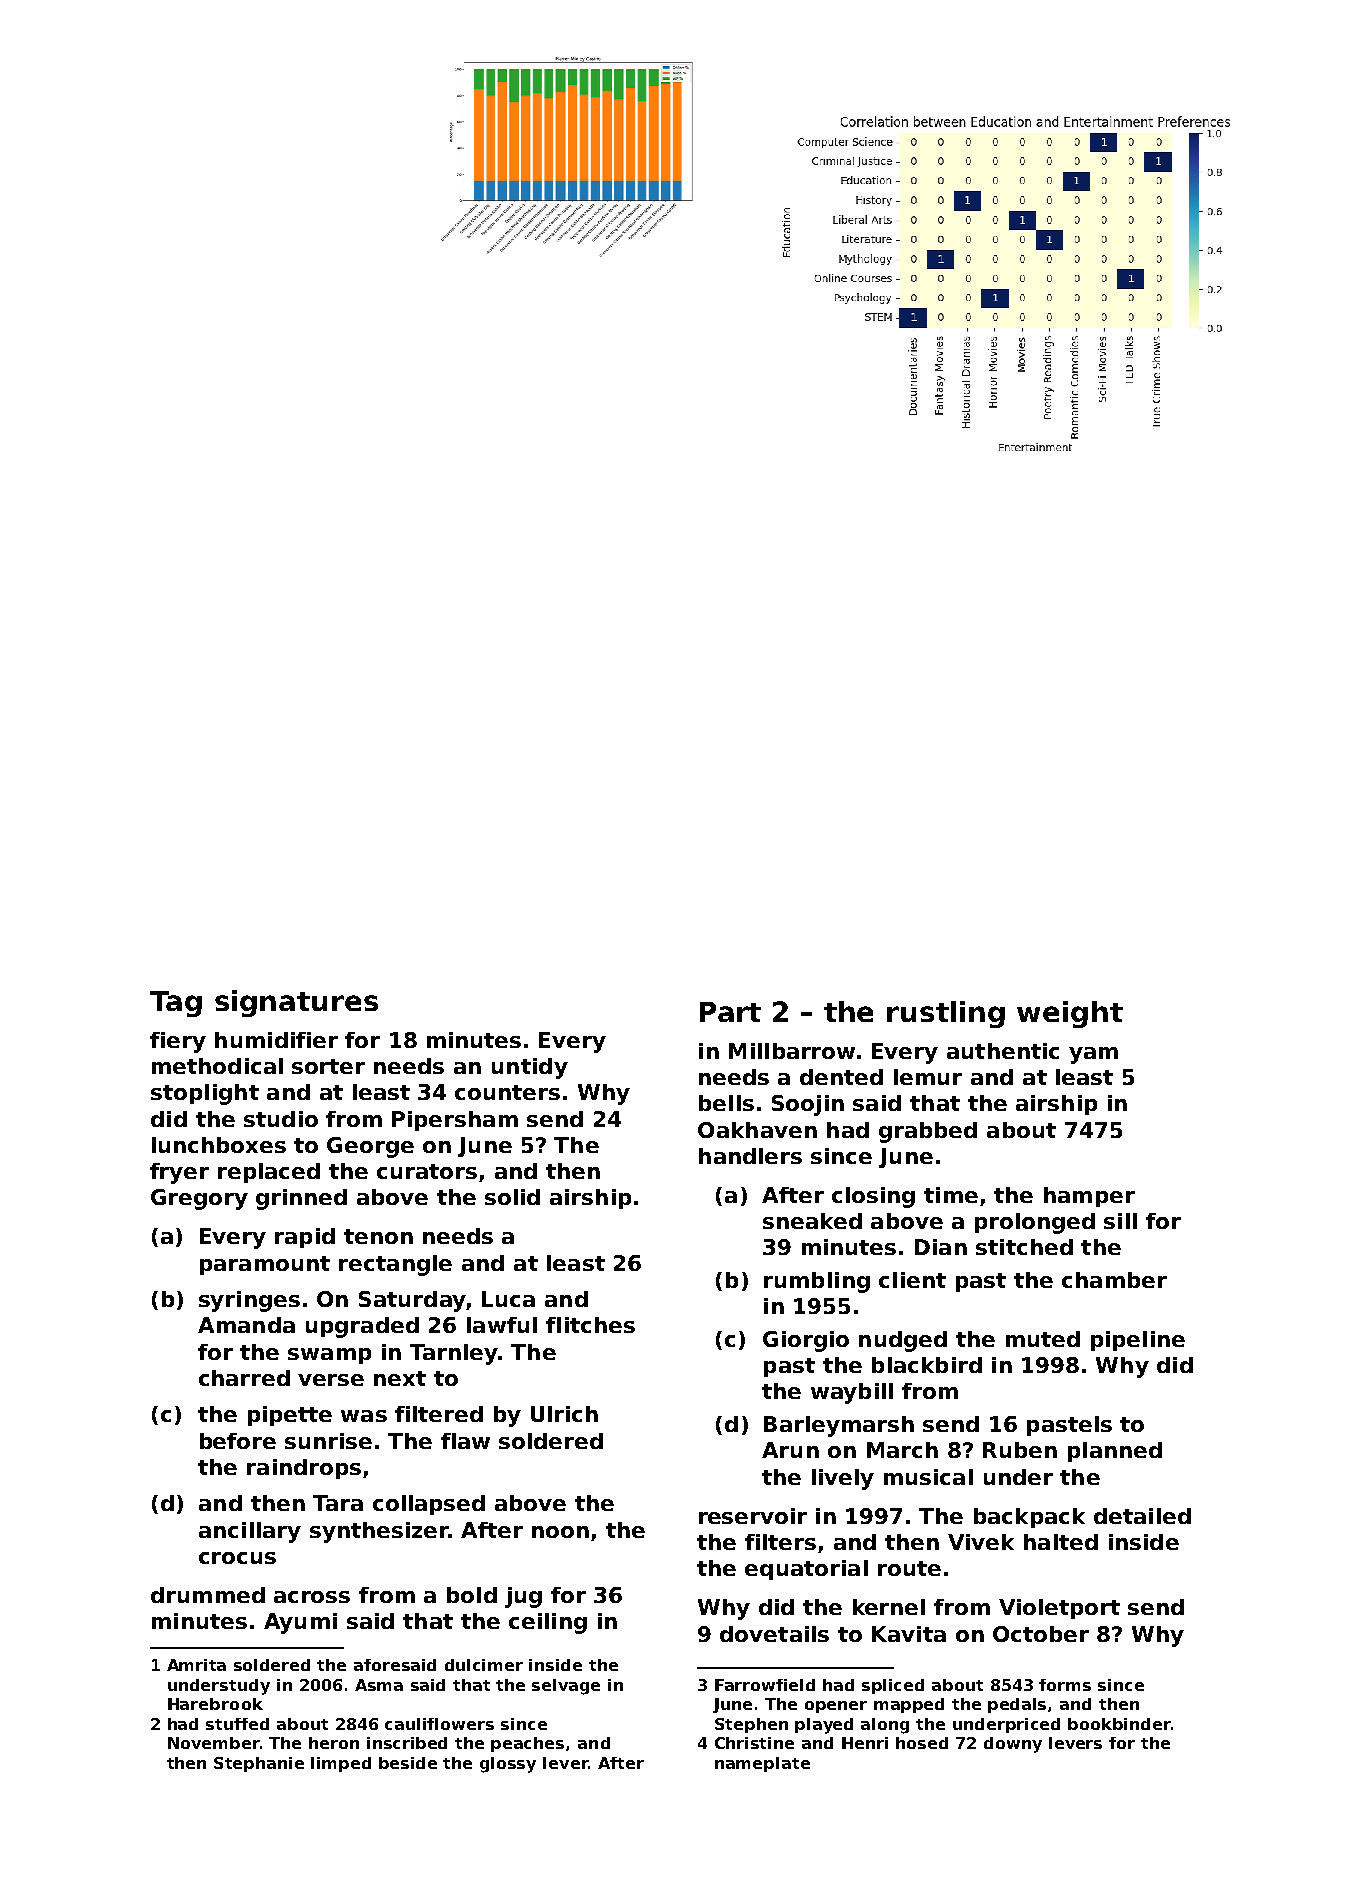 The width and height of the page is (1345, 1902). Describe the element at coordinates (812, 1221) in the page. I see `sneaked` at that location.
